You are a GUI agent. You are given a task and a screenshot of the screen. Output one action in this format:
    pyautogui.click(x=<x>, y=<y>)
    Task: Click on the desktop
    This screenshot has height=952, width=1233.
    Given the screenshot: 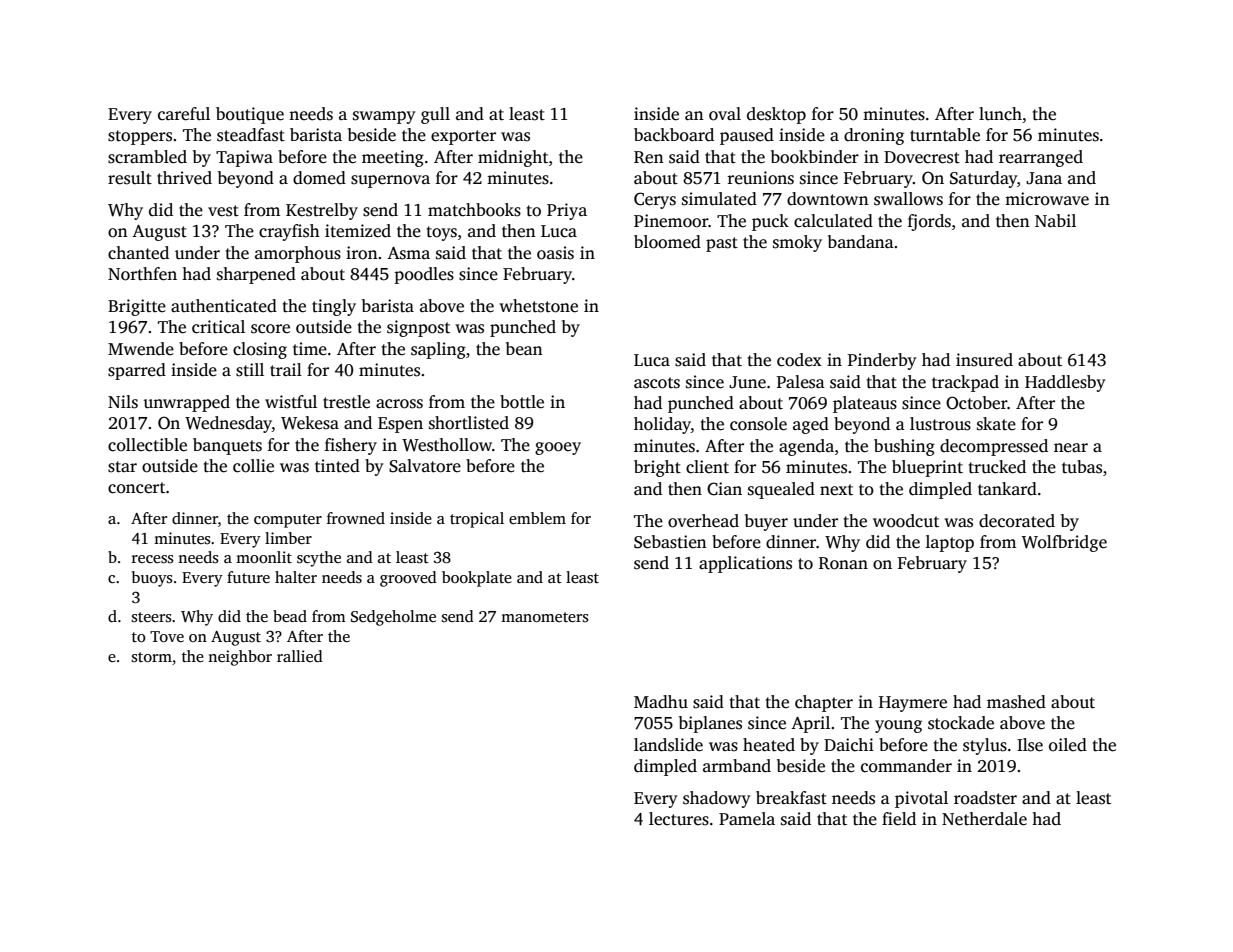 What is the action you would take?
    pyautogui.click(x=776, y=115)
